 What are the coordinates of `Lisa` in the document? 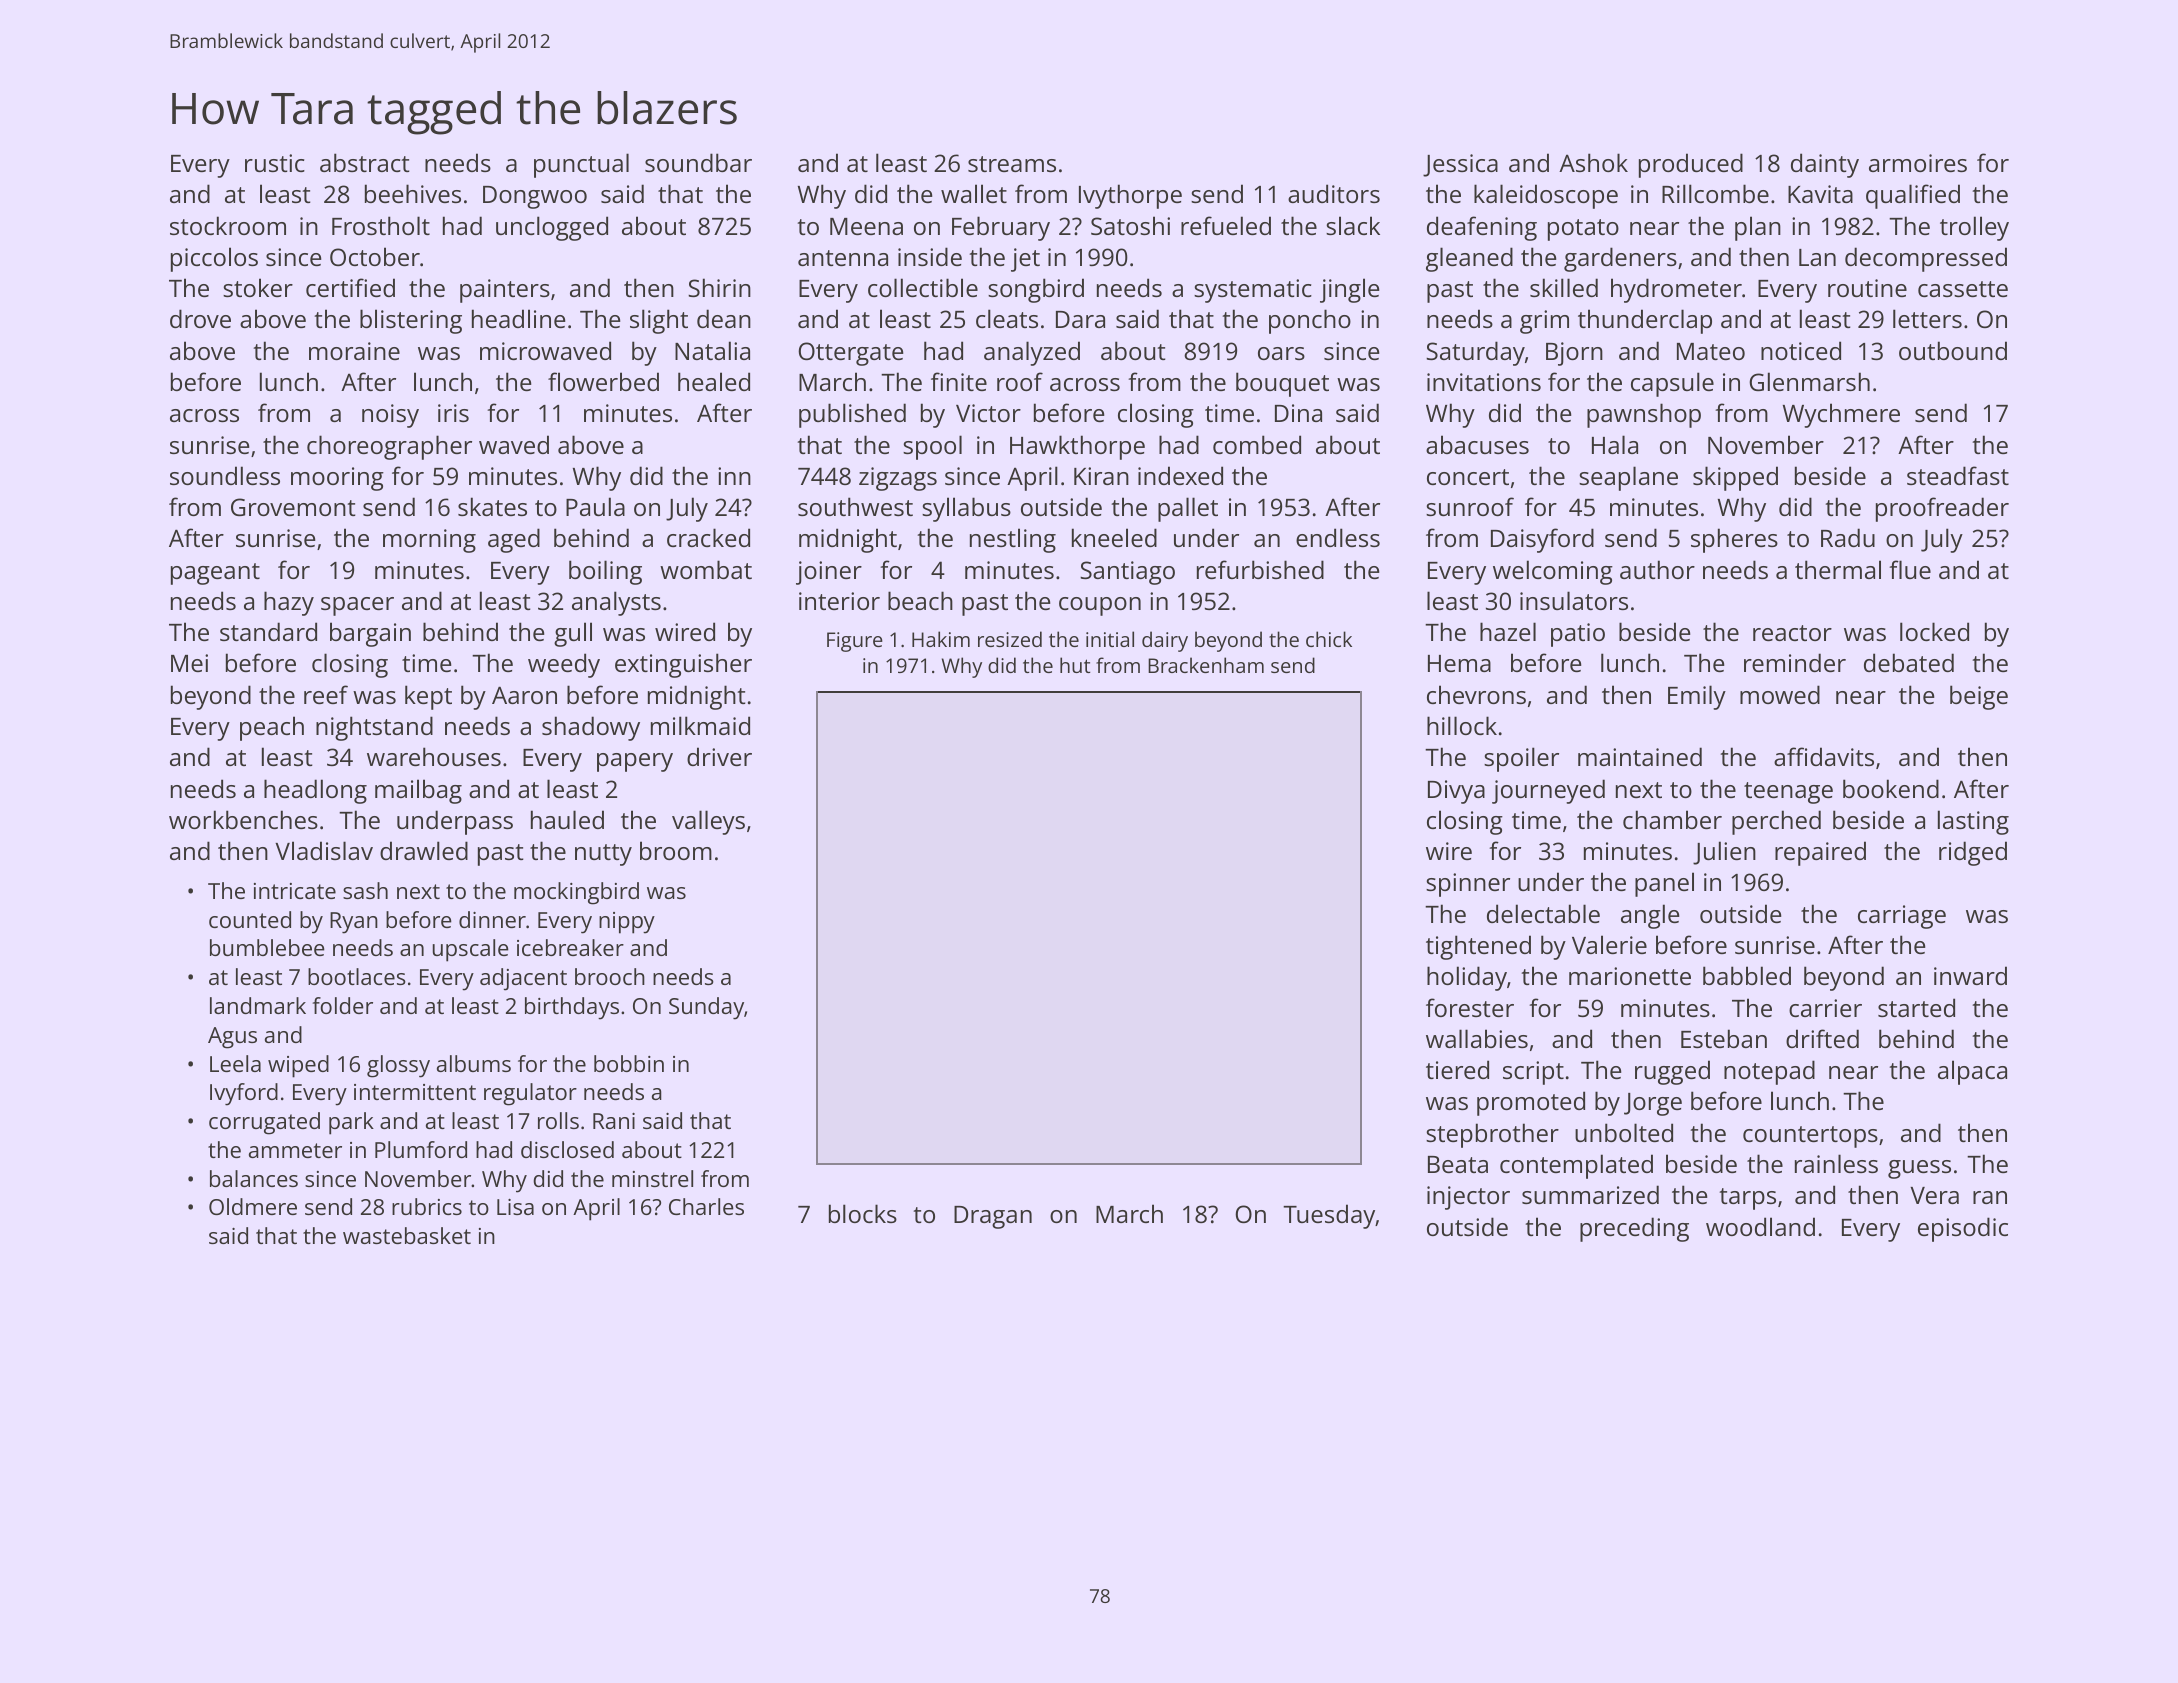 It's located at (515, 1207).
